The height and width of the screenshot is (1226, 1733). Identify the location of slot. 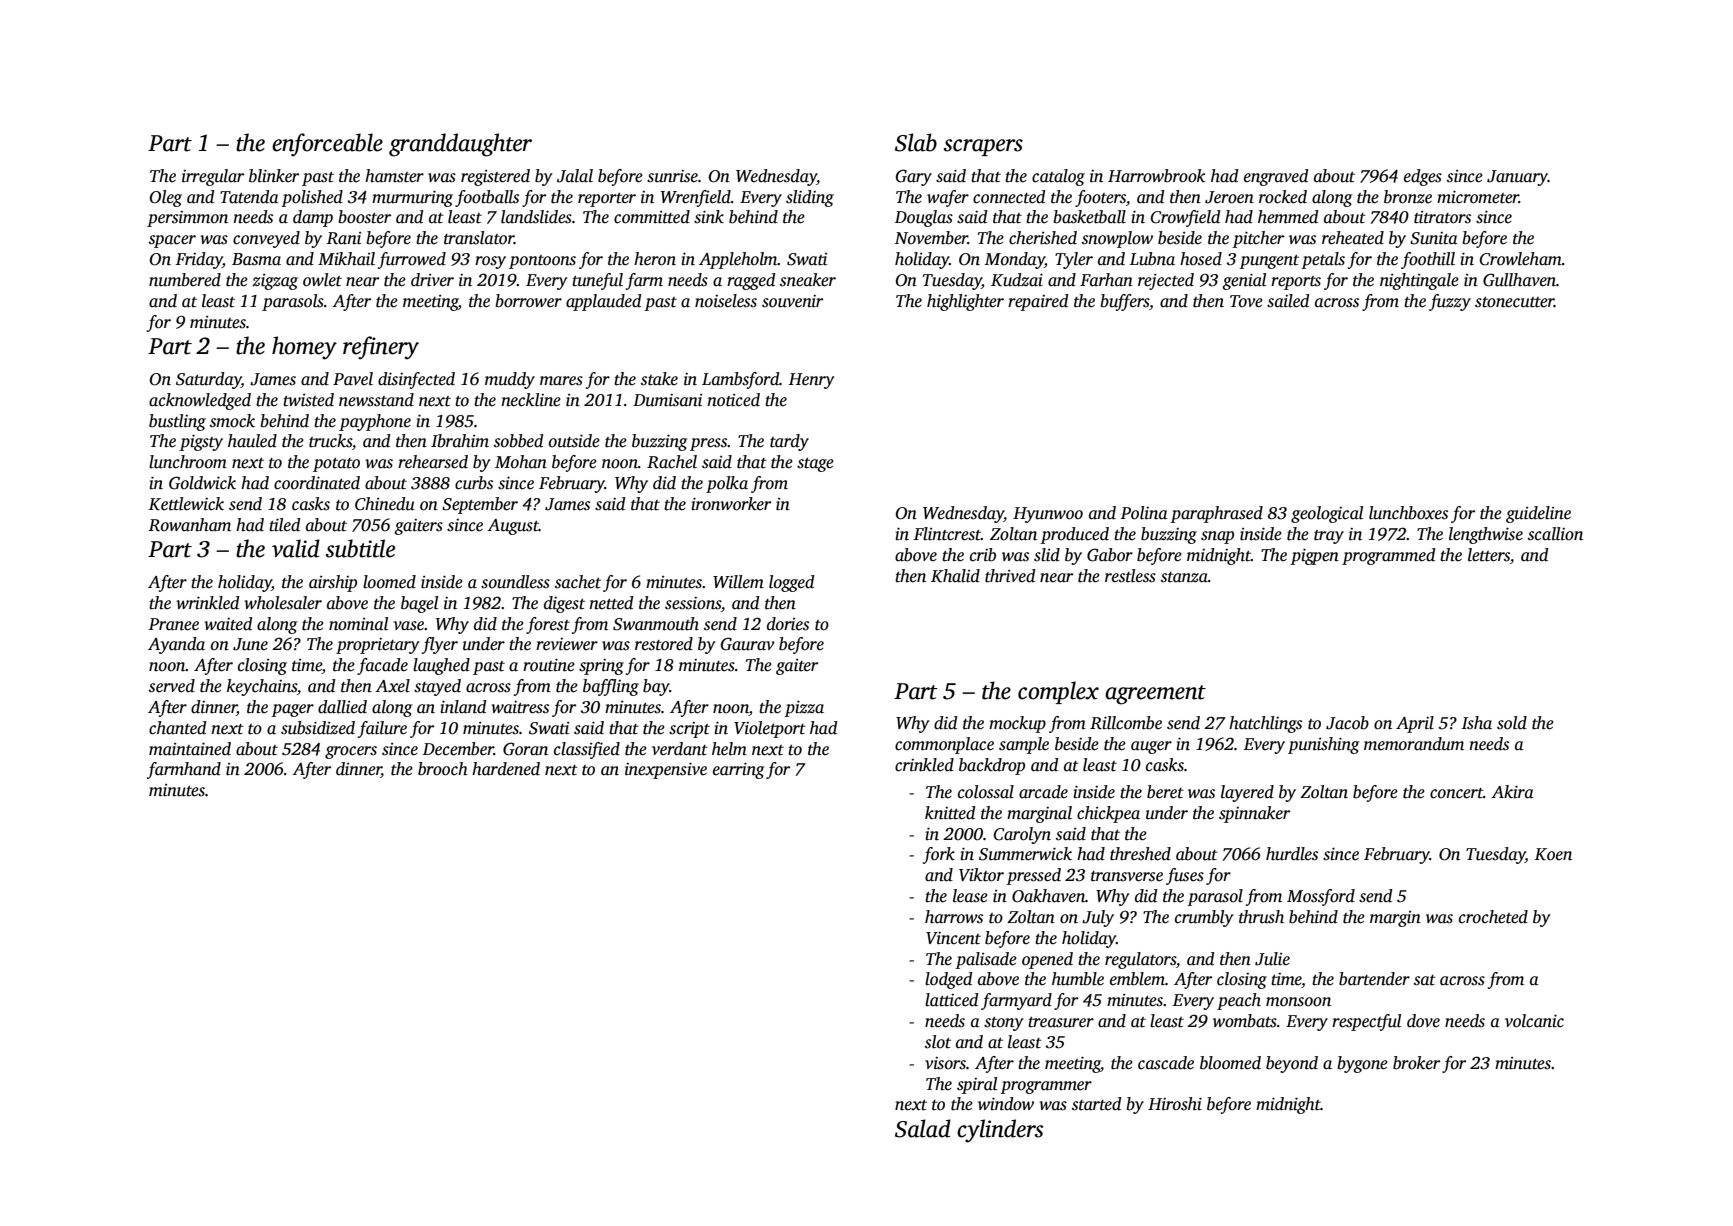
(938, 1042).
